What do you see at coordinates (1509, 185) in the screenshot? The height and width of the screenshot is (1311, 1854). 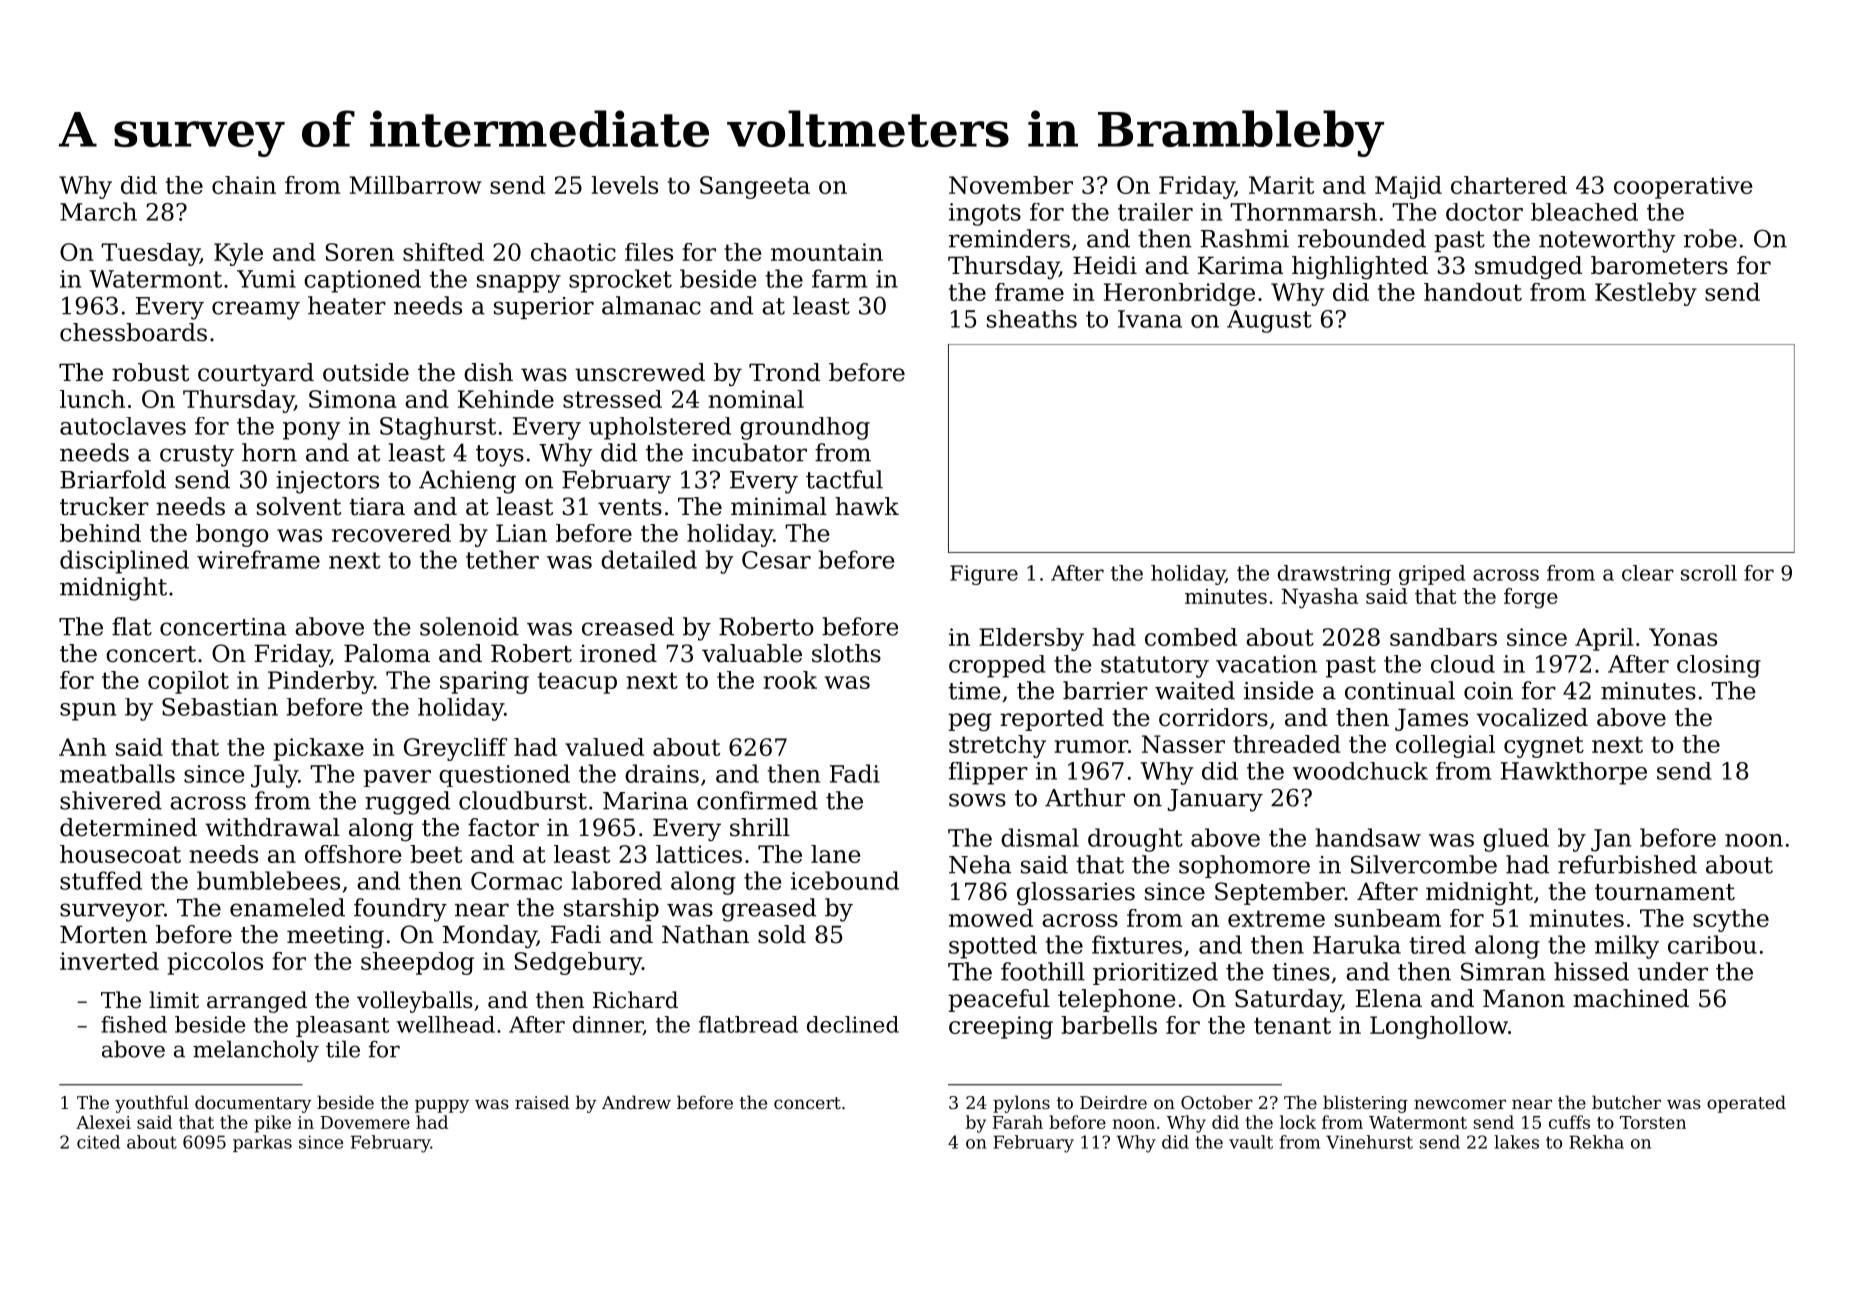 I see `chartered` at bounding box center [1509, 185].
